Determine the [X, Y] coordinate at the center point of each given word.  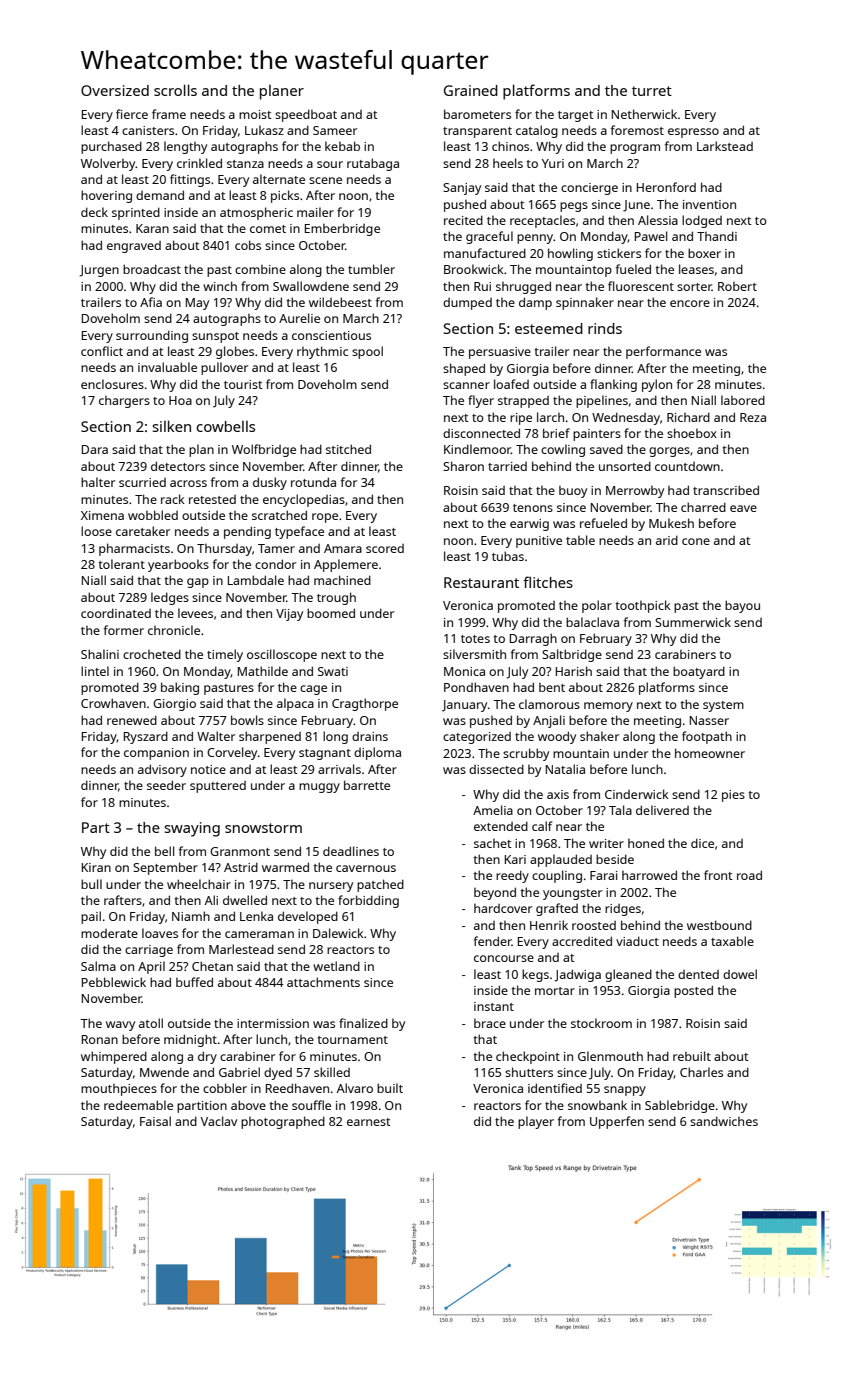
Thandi [717, 236]
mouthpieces [119, 1090]
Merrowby [635, 492]
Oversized [115, 90]
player [536, 1122]
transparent [477, 132]
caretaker [143, 531]
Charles [701, 1072]
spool [367, 352]
